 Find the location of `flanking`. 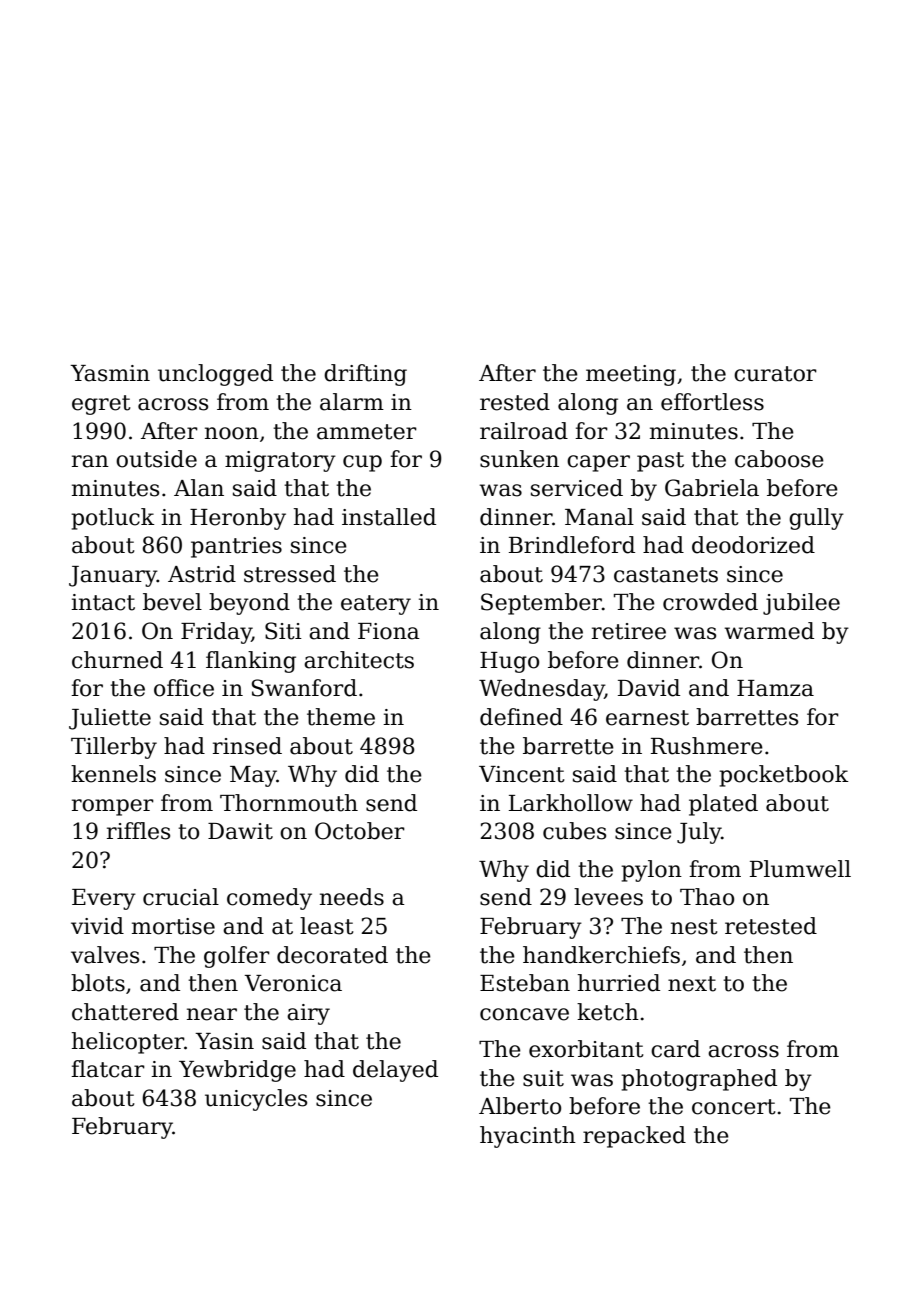

flanking is located at coordinates (251, 662).
